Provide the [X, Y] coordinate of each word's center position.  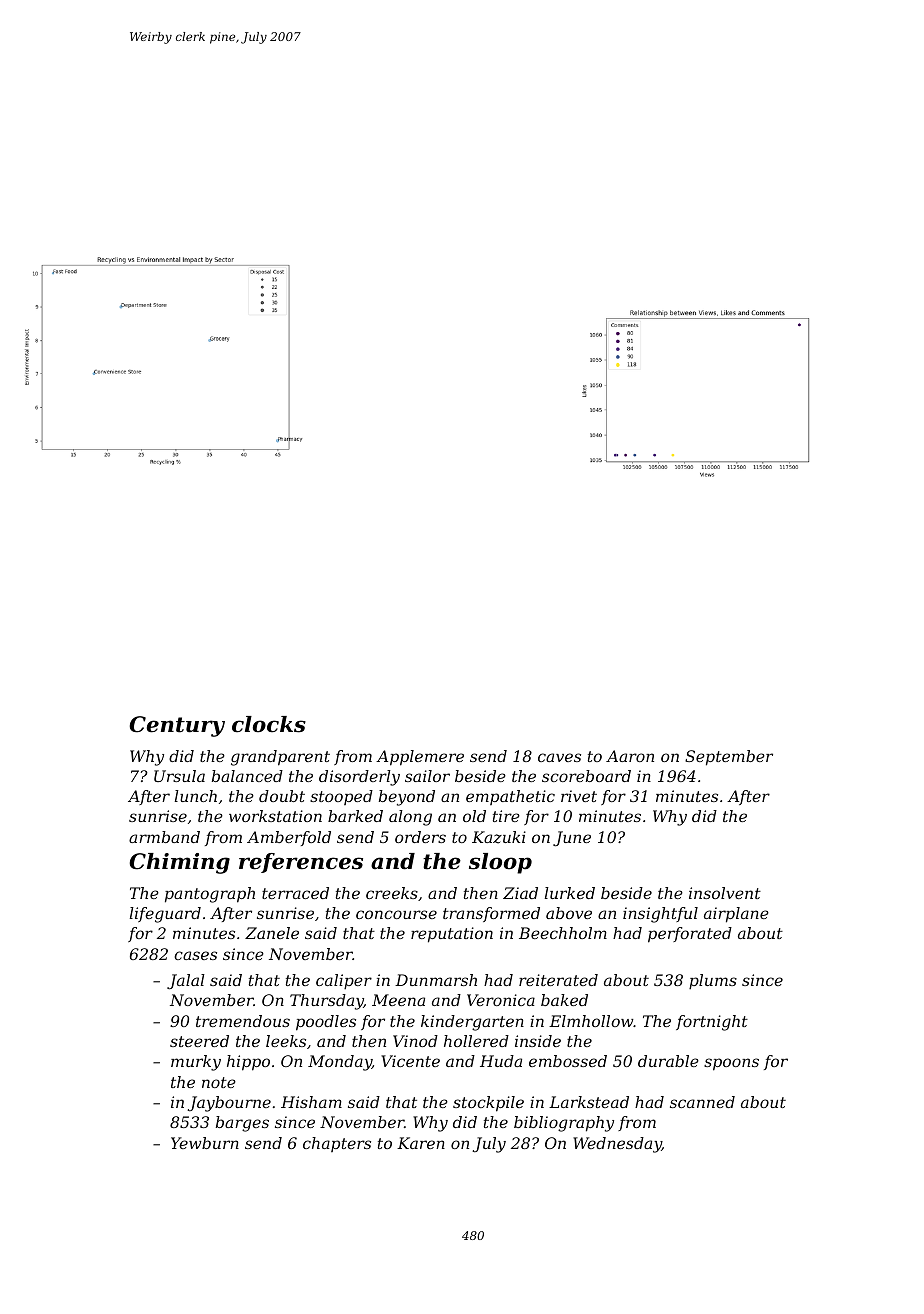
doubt [282, 796]
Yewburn [205, 1143]
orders [420, 837]
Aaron [630, 756]
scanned [702, 1102]
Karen [421, 1143]
